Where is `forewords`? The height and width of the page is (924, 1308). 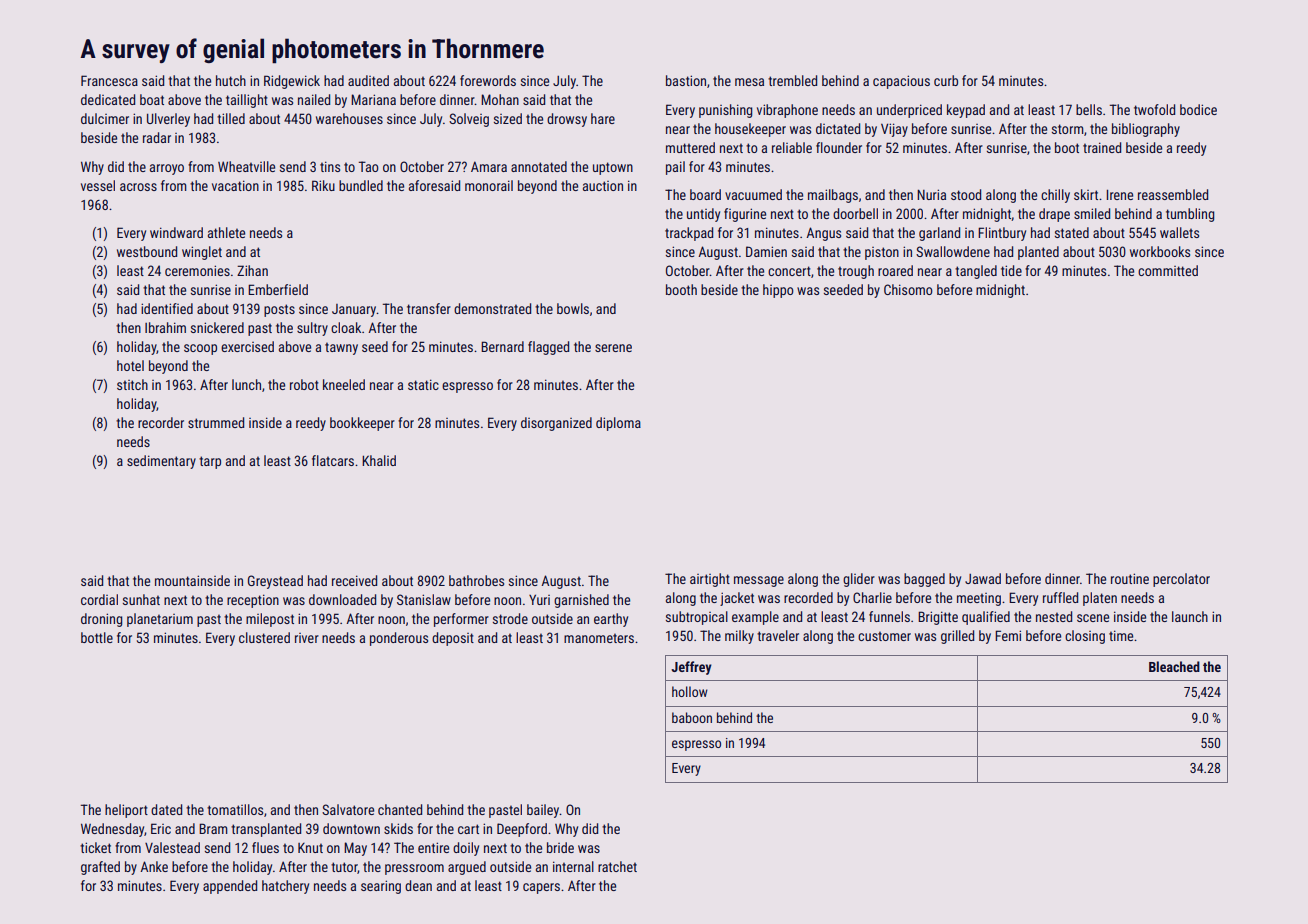
forewords is located at coordinates (488, 80).
